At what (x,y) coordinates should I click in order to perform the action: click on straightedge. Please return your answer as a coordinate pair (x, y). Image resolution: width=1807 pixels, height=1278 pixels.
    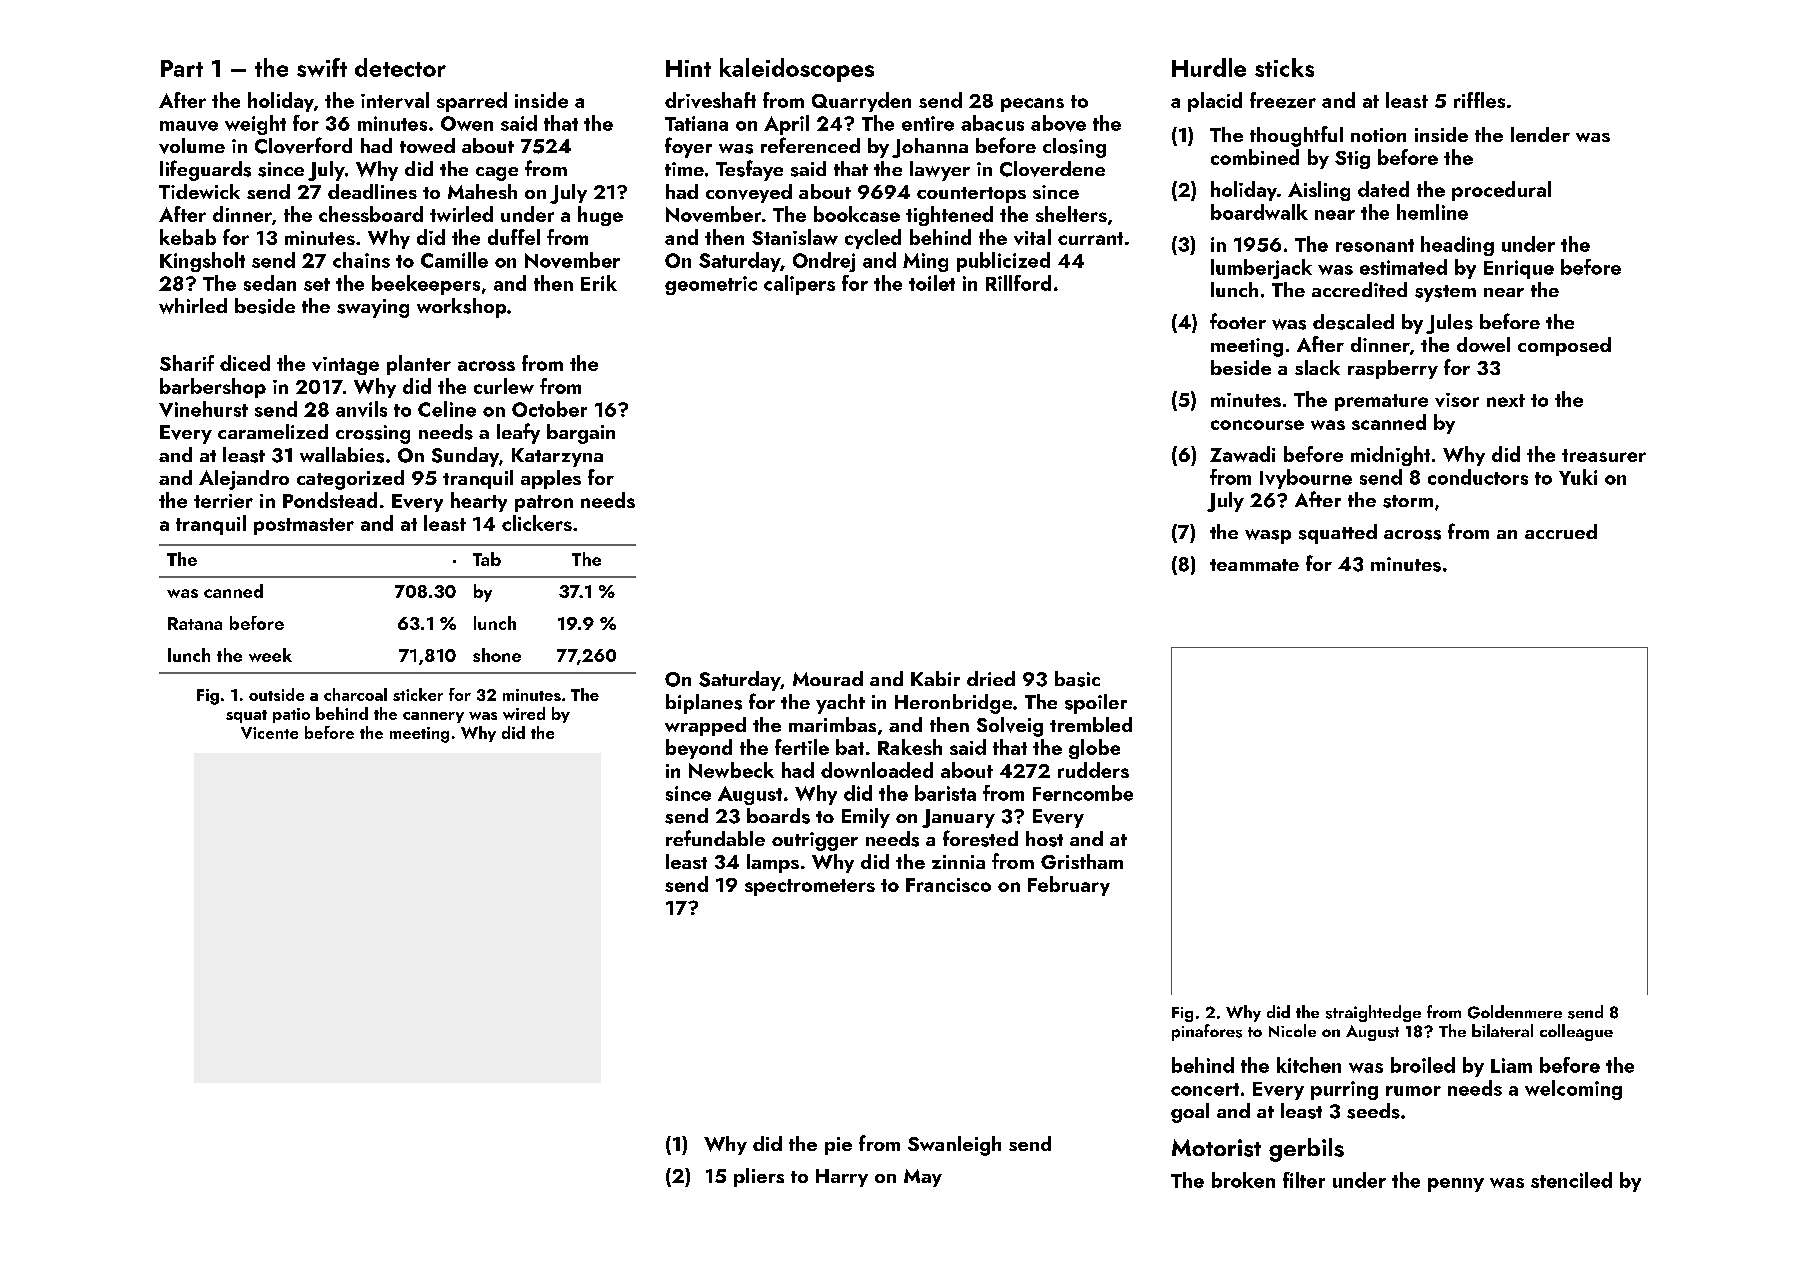
    Looking at the image, I should click on (1373, 1013).
